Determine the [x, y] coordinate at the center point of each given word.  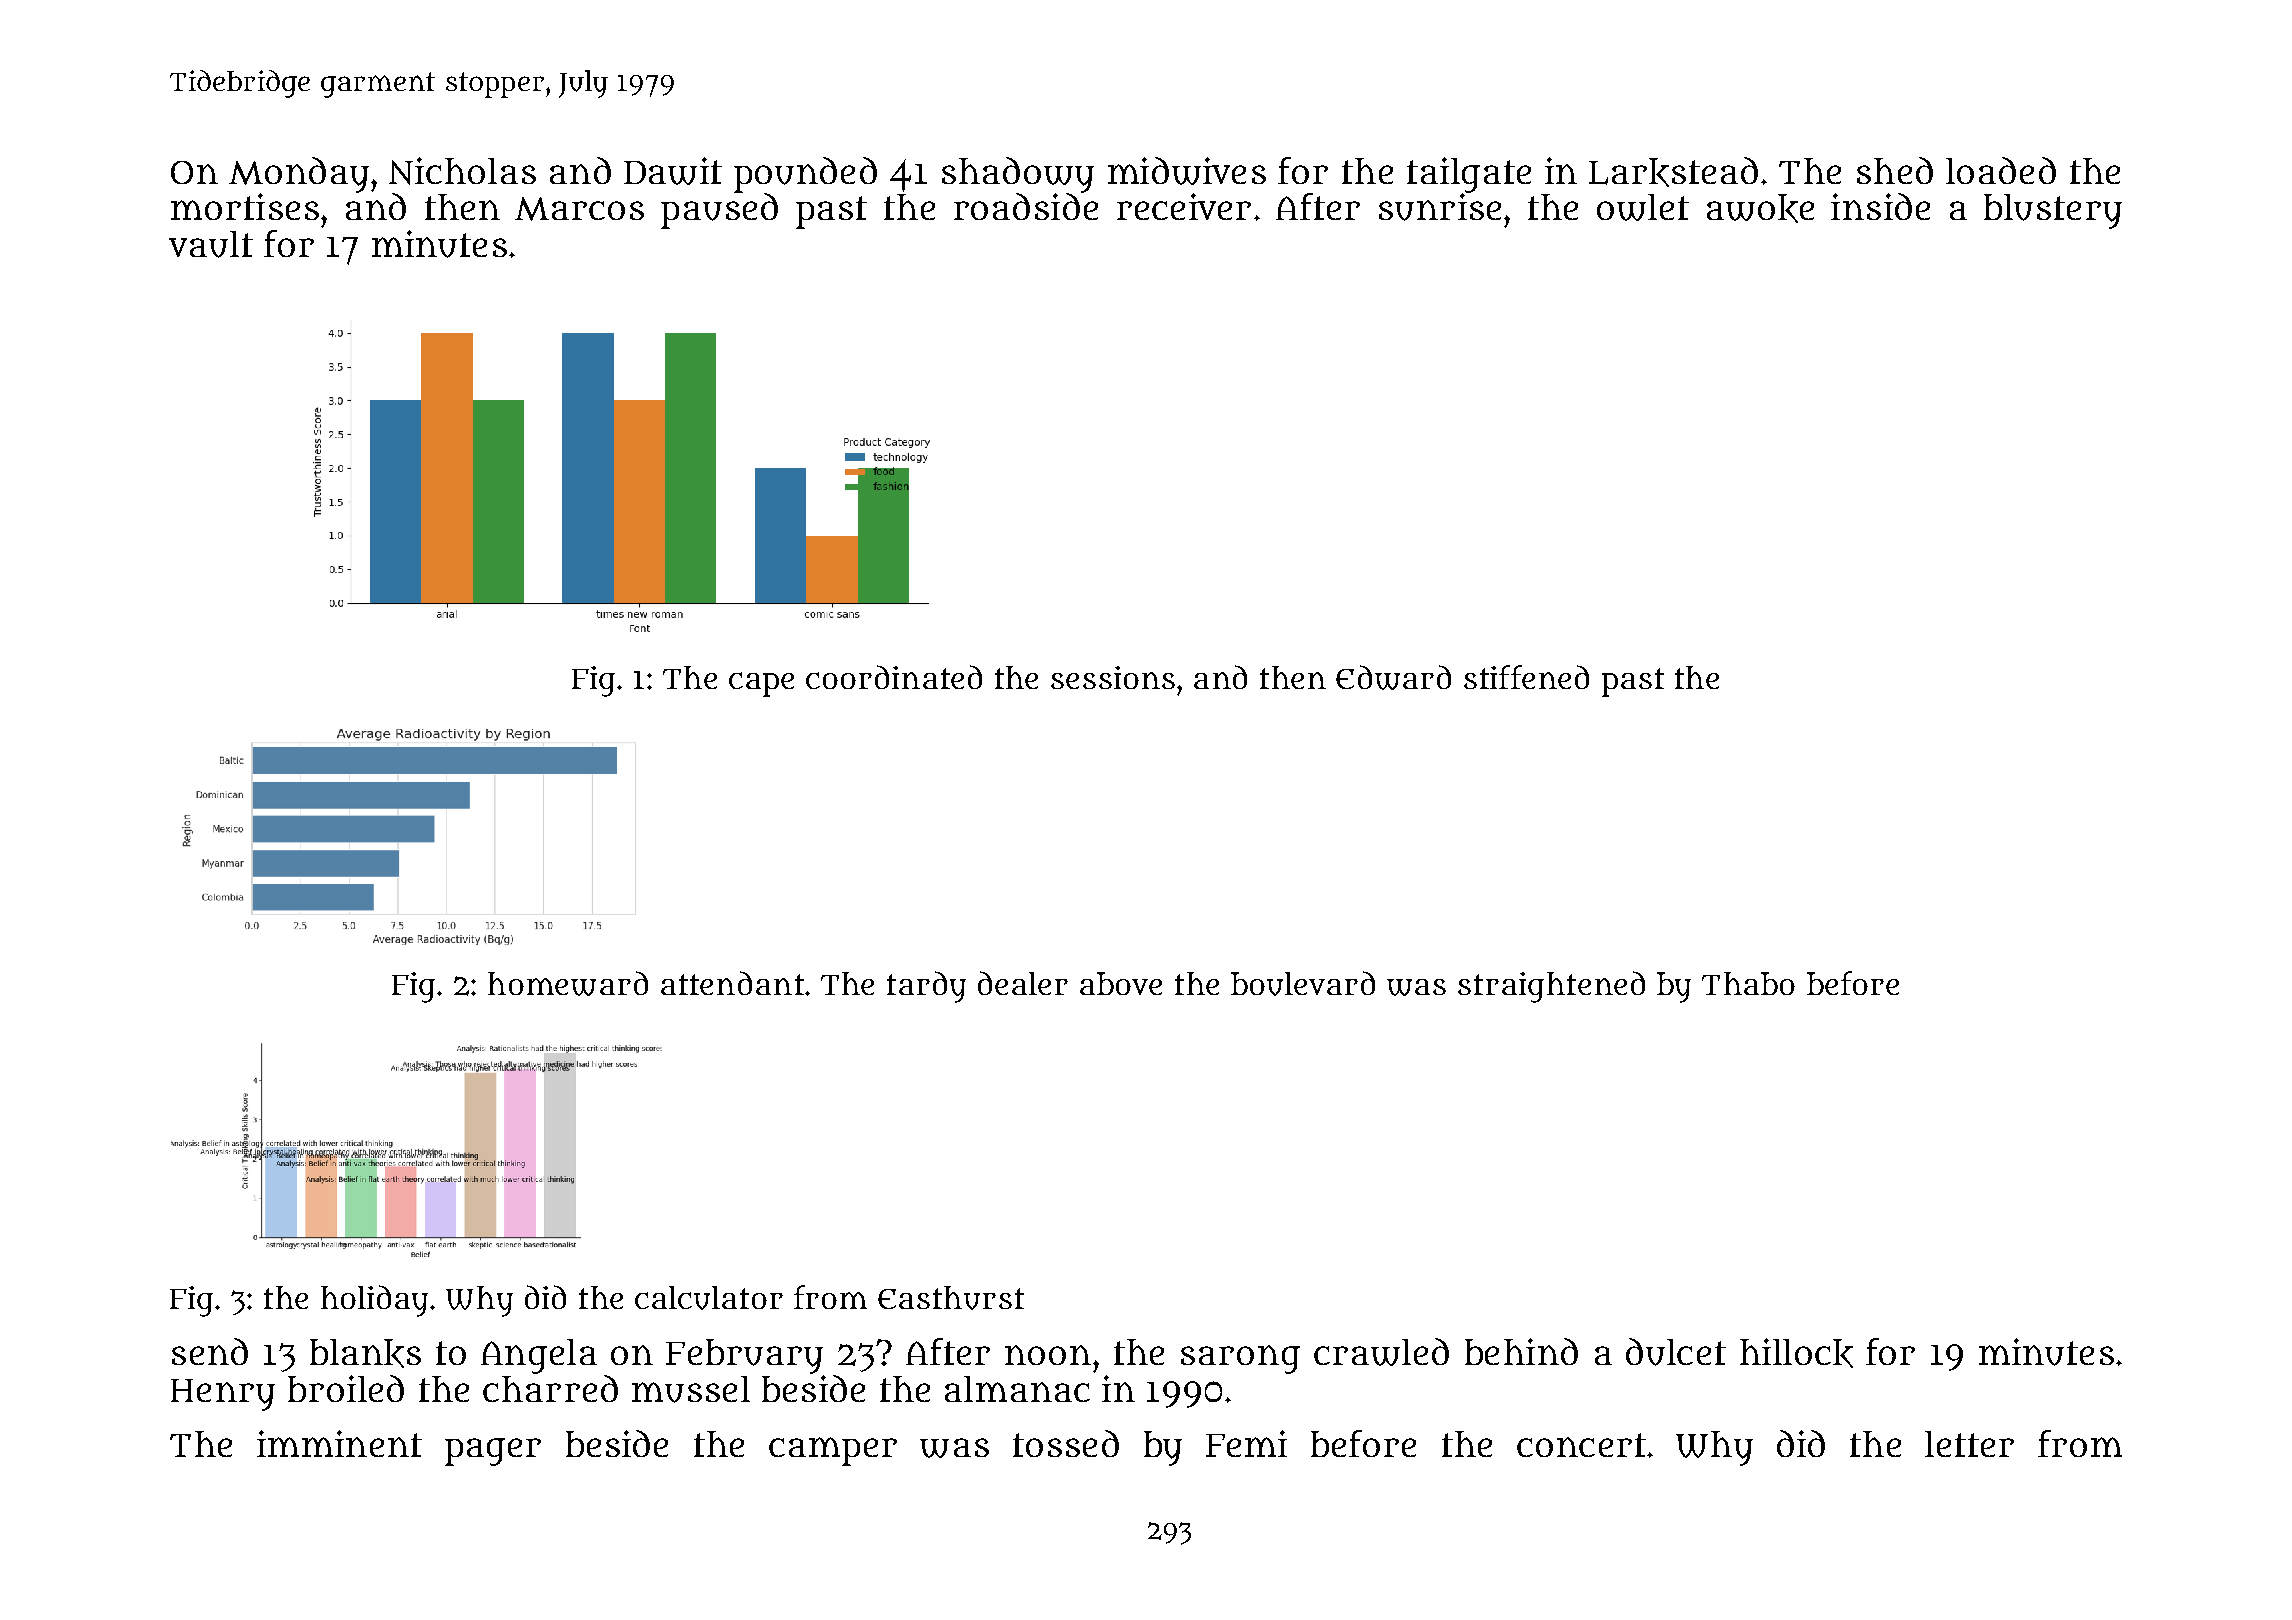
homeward [568, 983]
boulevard [1303, 983]
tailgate [1469, 175]
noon [1048, 1355]
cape [761, 684]
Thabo [1748, 983]
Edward [1393, 677]
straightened [1551, 987]
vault [211, 244]
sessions [1113, 677]
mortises [245, 206]
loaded [2001, 170]
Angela [539, 1356]
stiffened [1526, 677]
